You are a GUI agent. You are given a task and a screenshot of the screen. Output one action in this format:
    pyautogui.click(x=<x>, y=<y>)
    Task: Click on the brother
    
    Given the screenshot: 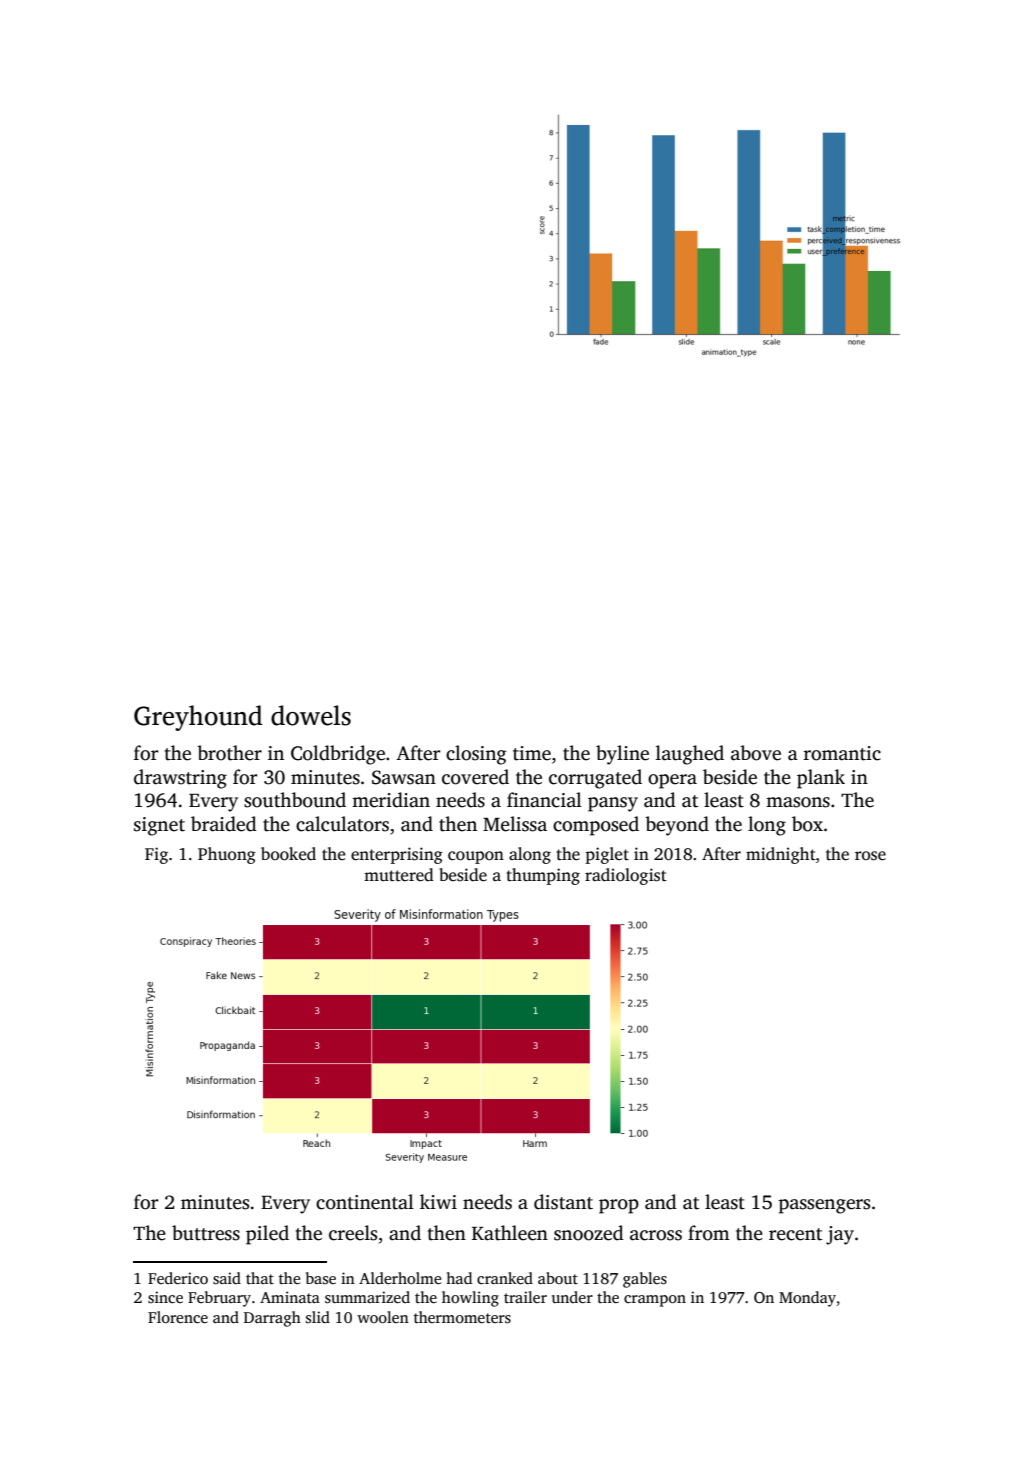 What is the action you would take?
    pyautogui.click(x=229, y=753)
